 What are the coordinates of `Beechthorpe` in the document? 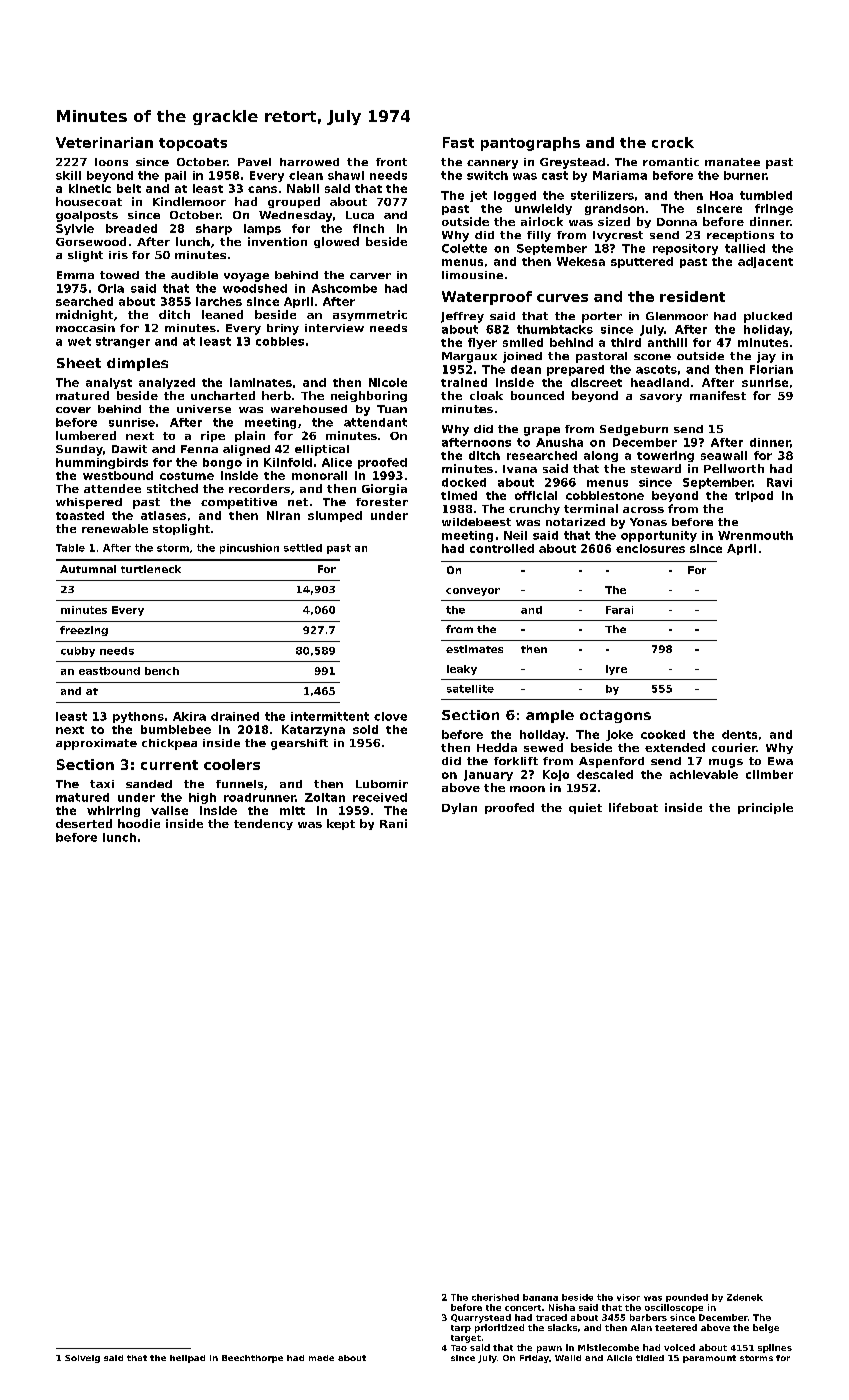 It's located at (252, 1359).
